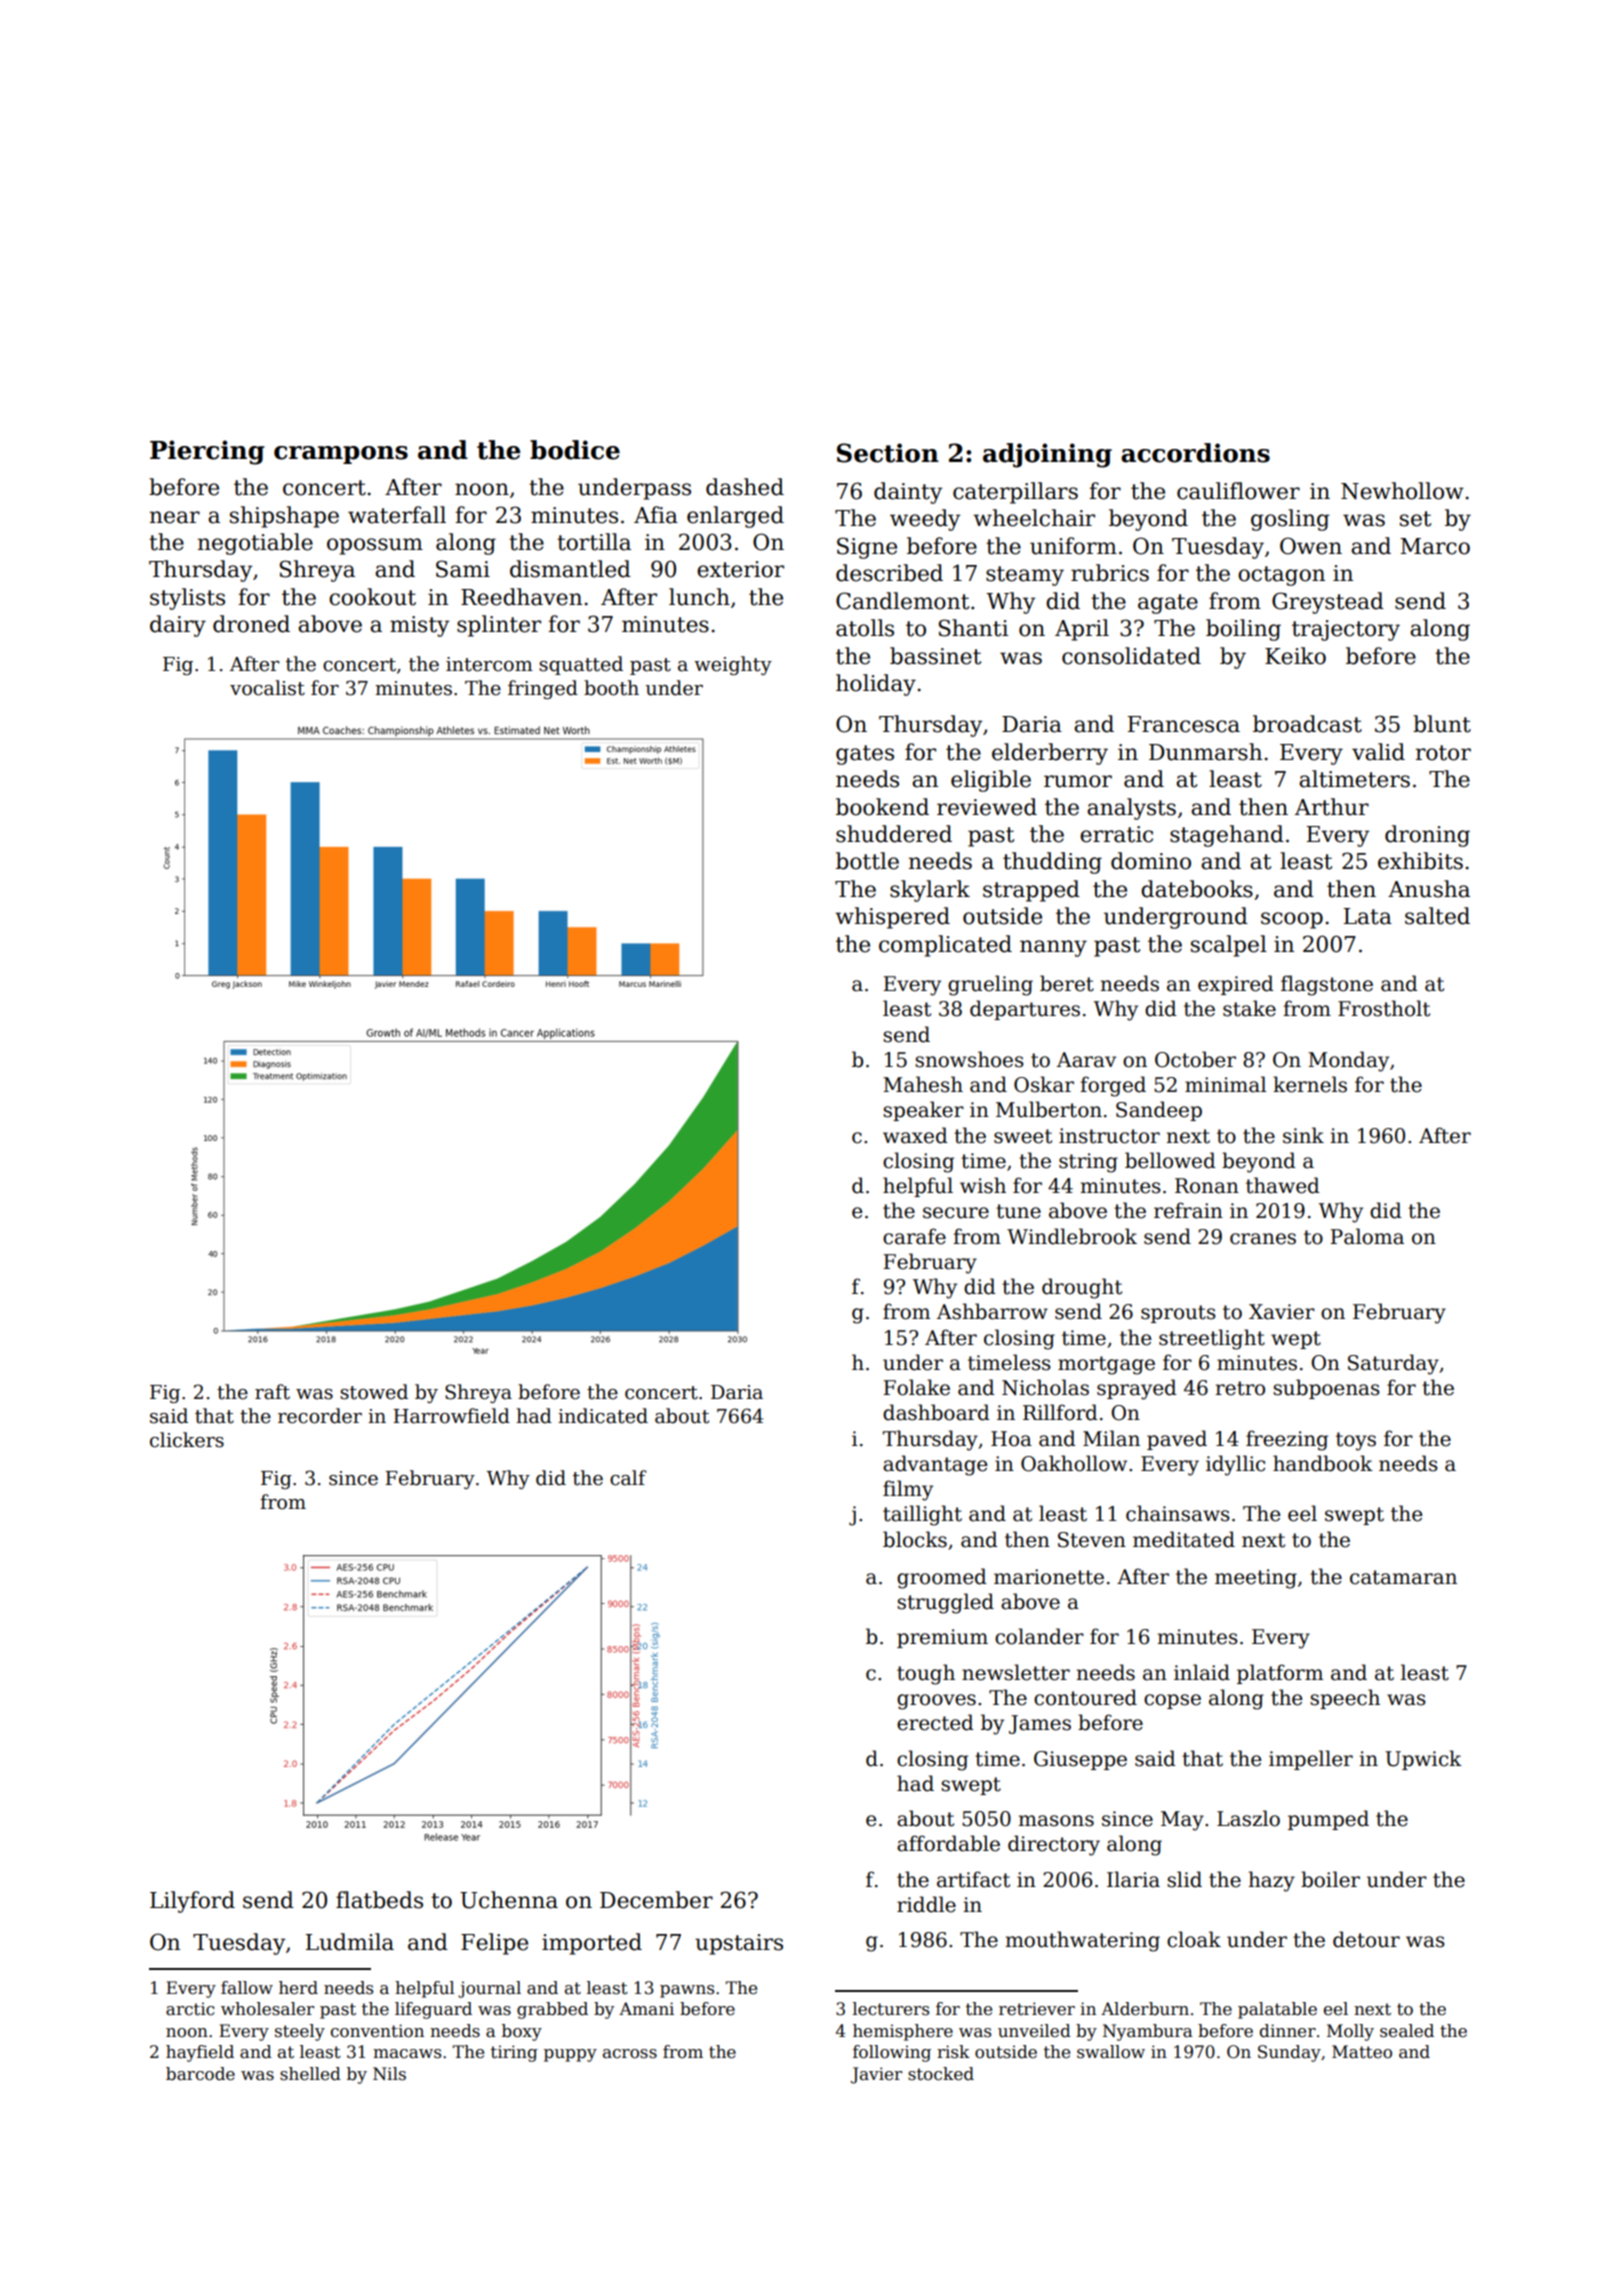  Describe the element at coordinates (192, 1902) in the image. I see `Lilyford` at that location.
